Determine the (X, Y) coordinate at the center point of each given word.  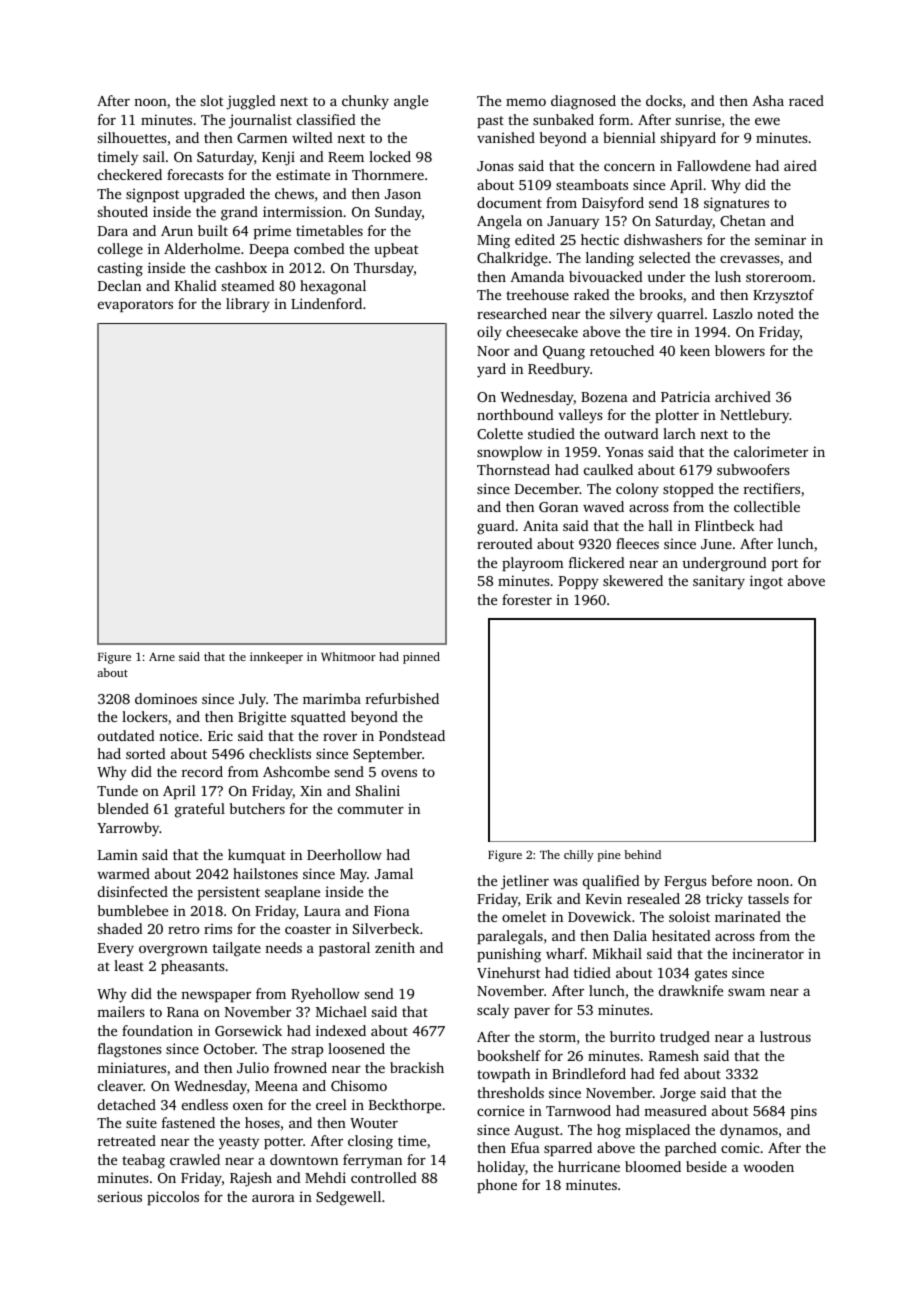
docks (664, 100)
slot (211, 100)
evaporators (135, 306)
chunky (365, 102)
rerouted (505, 543)
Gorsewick (248, 1030)
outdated (126, 735)
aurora (273, 1198)
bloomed (653, 1166)
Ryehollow (325, 995)
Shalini (378, 790)
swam (746, 992)
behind (642, 854)
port (785, 565)
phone (497, 1186)
